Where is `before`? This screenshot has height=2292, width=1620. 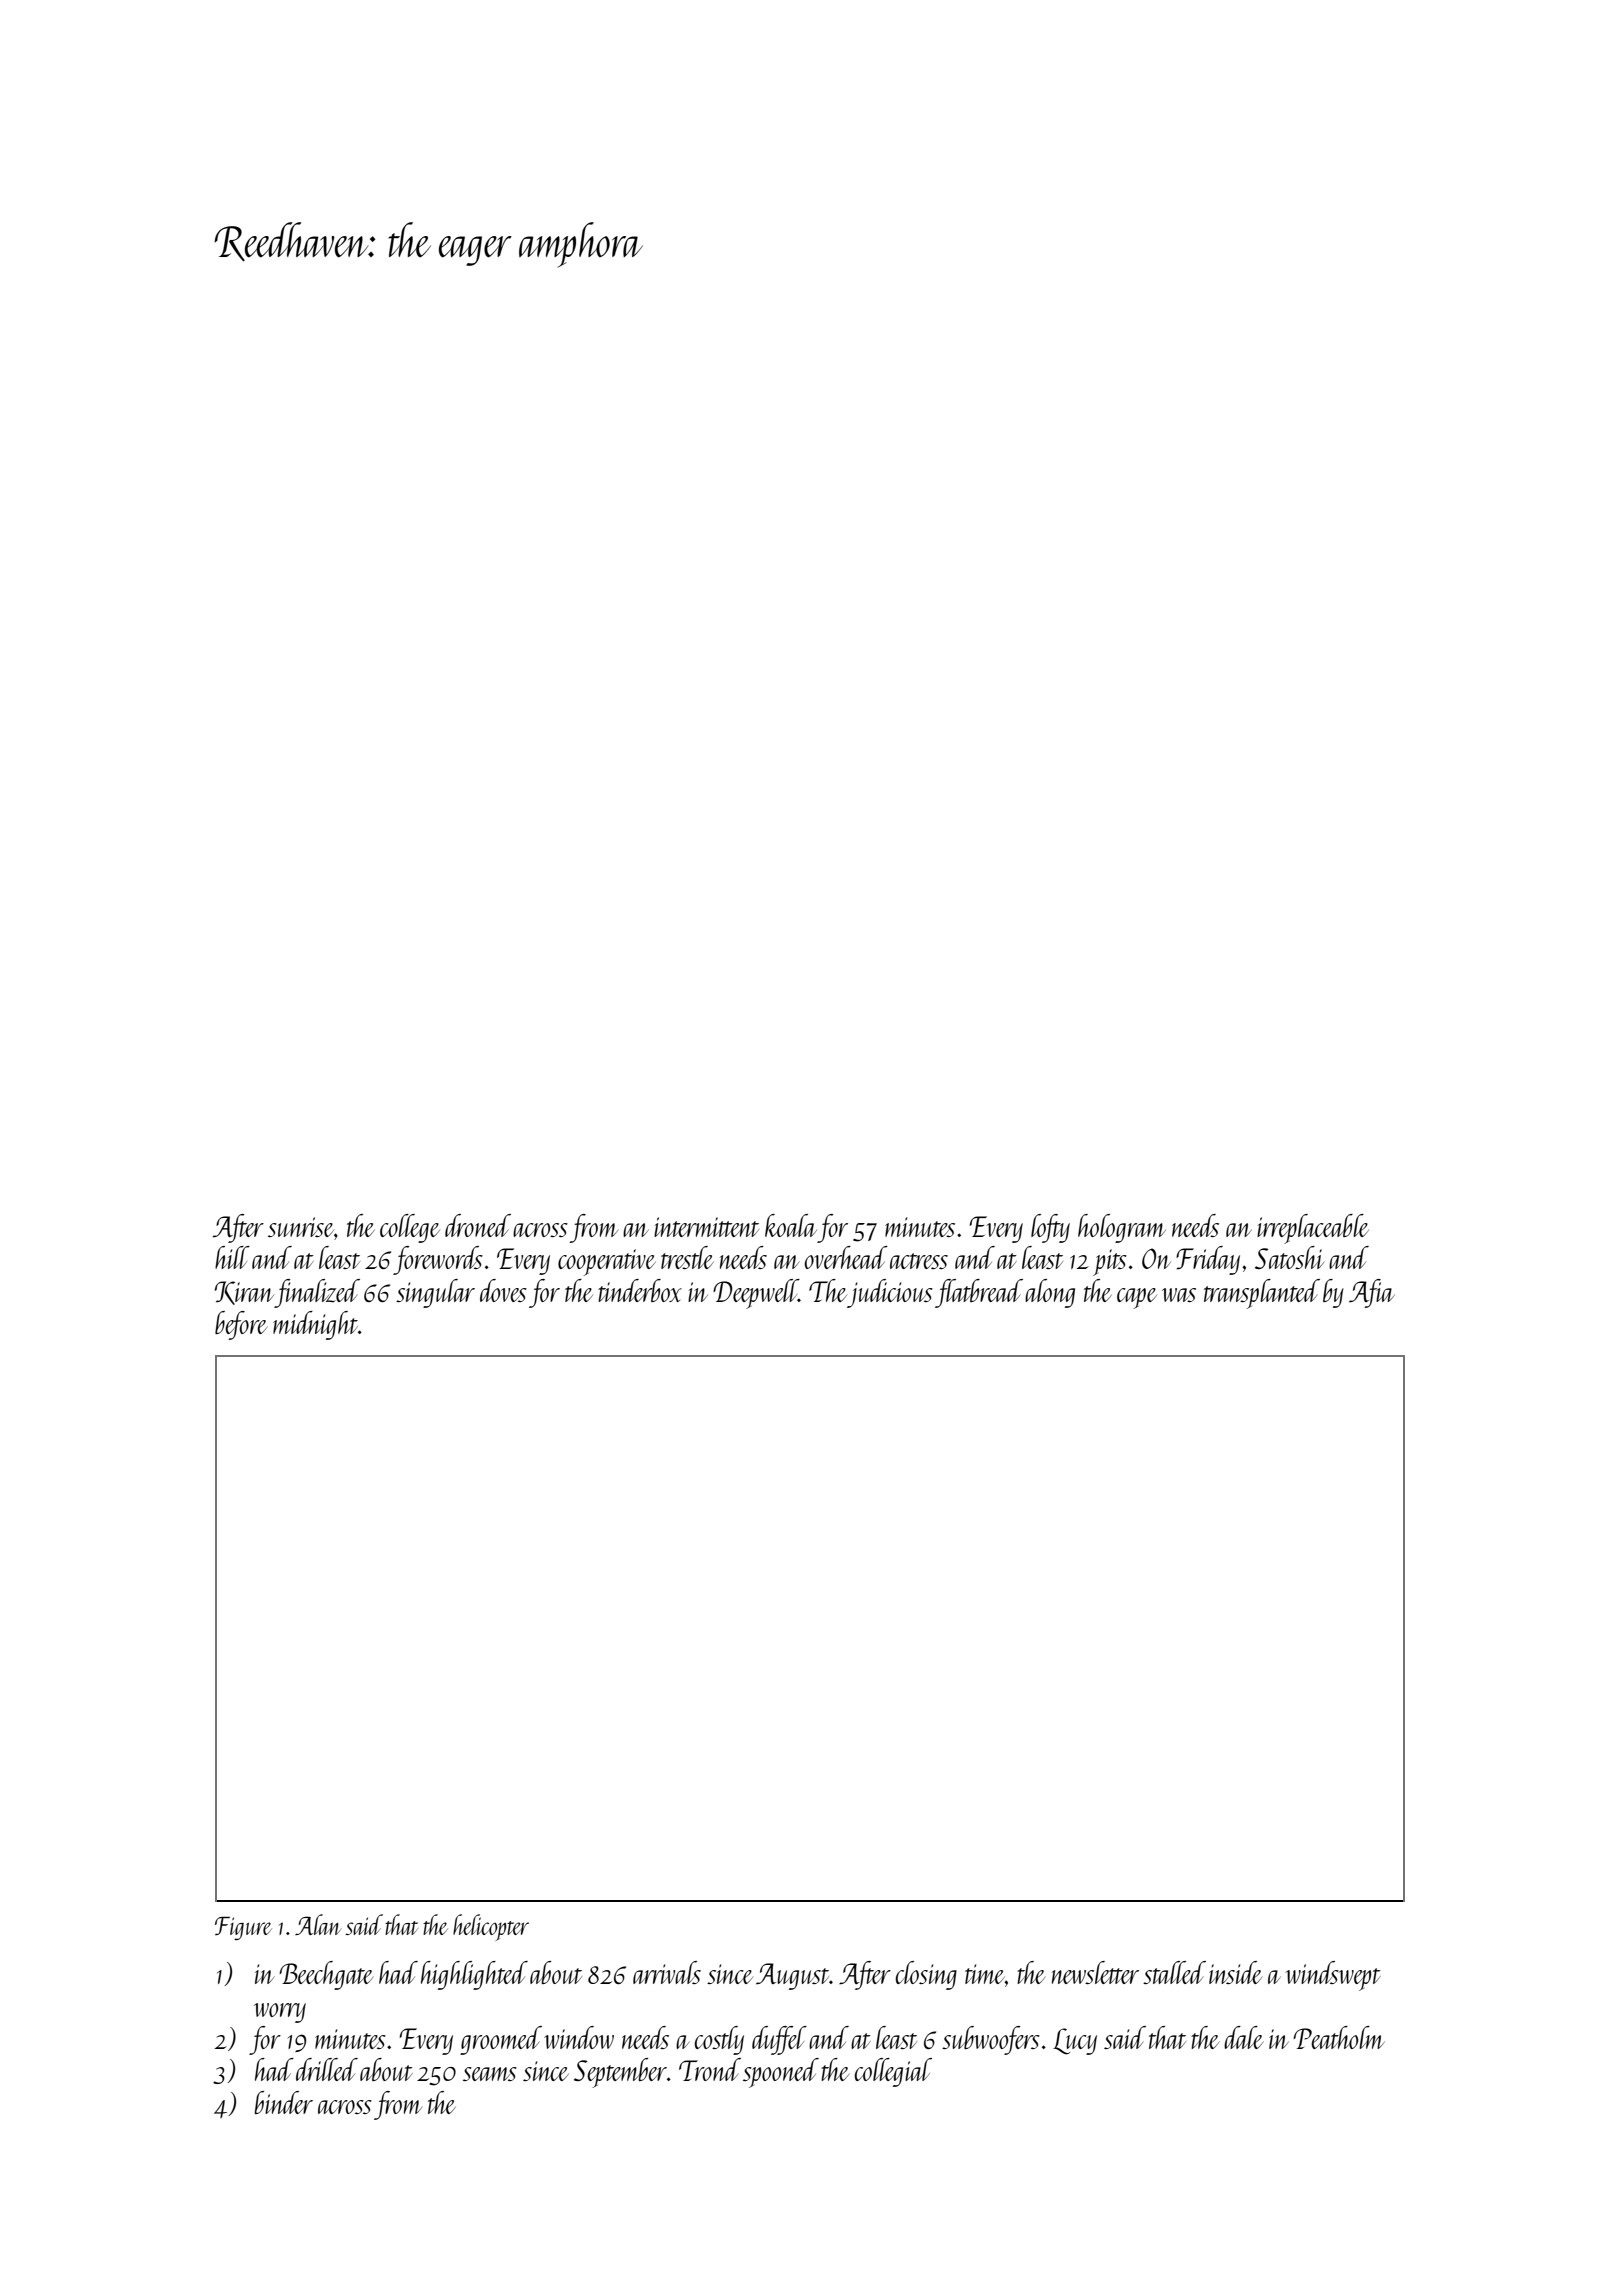 before is located at coordinates (241, 1325).
